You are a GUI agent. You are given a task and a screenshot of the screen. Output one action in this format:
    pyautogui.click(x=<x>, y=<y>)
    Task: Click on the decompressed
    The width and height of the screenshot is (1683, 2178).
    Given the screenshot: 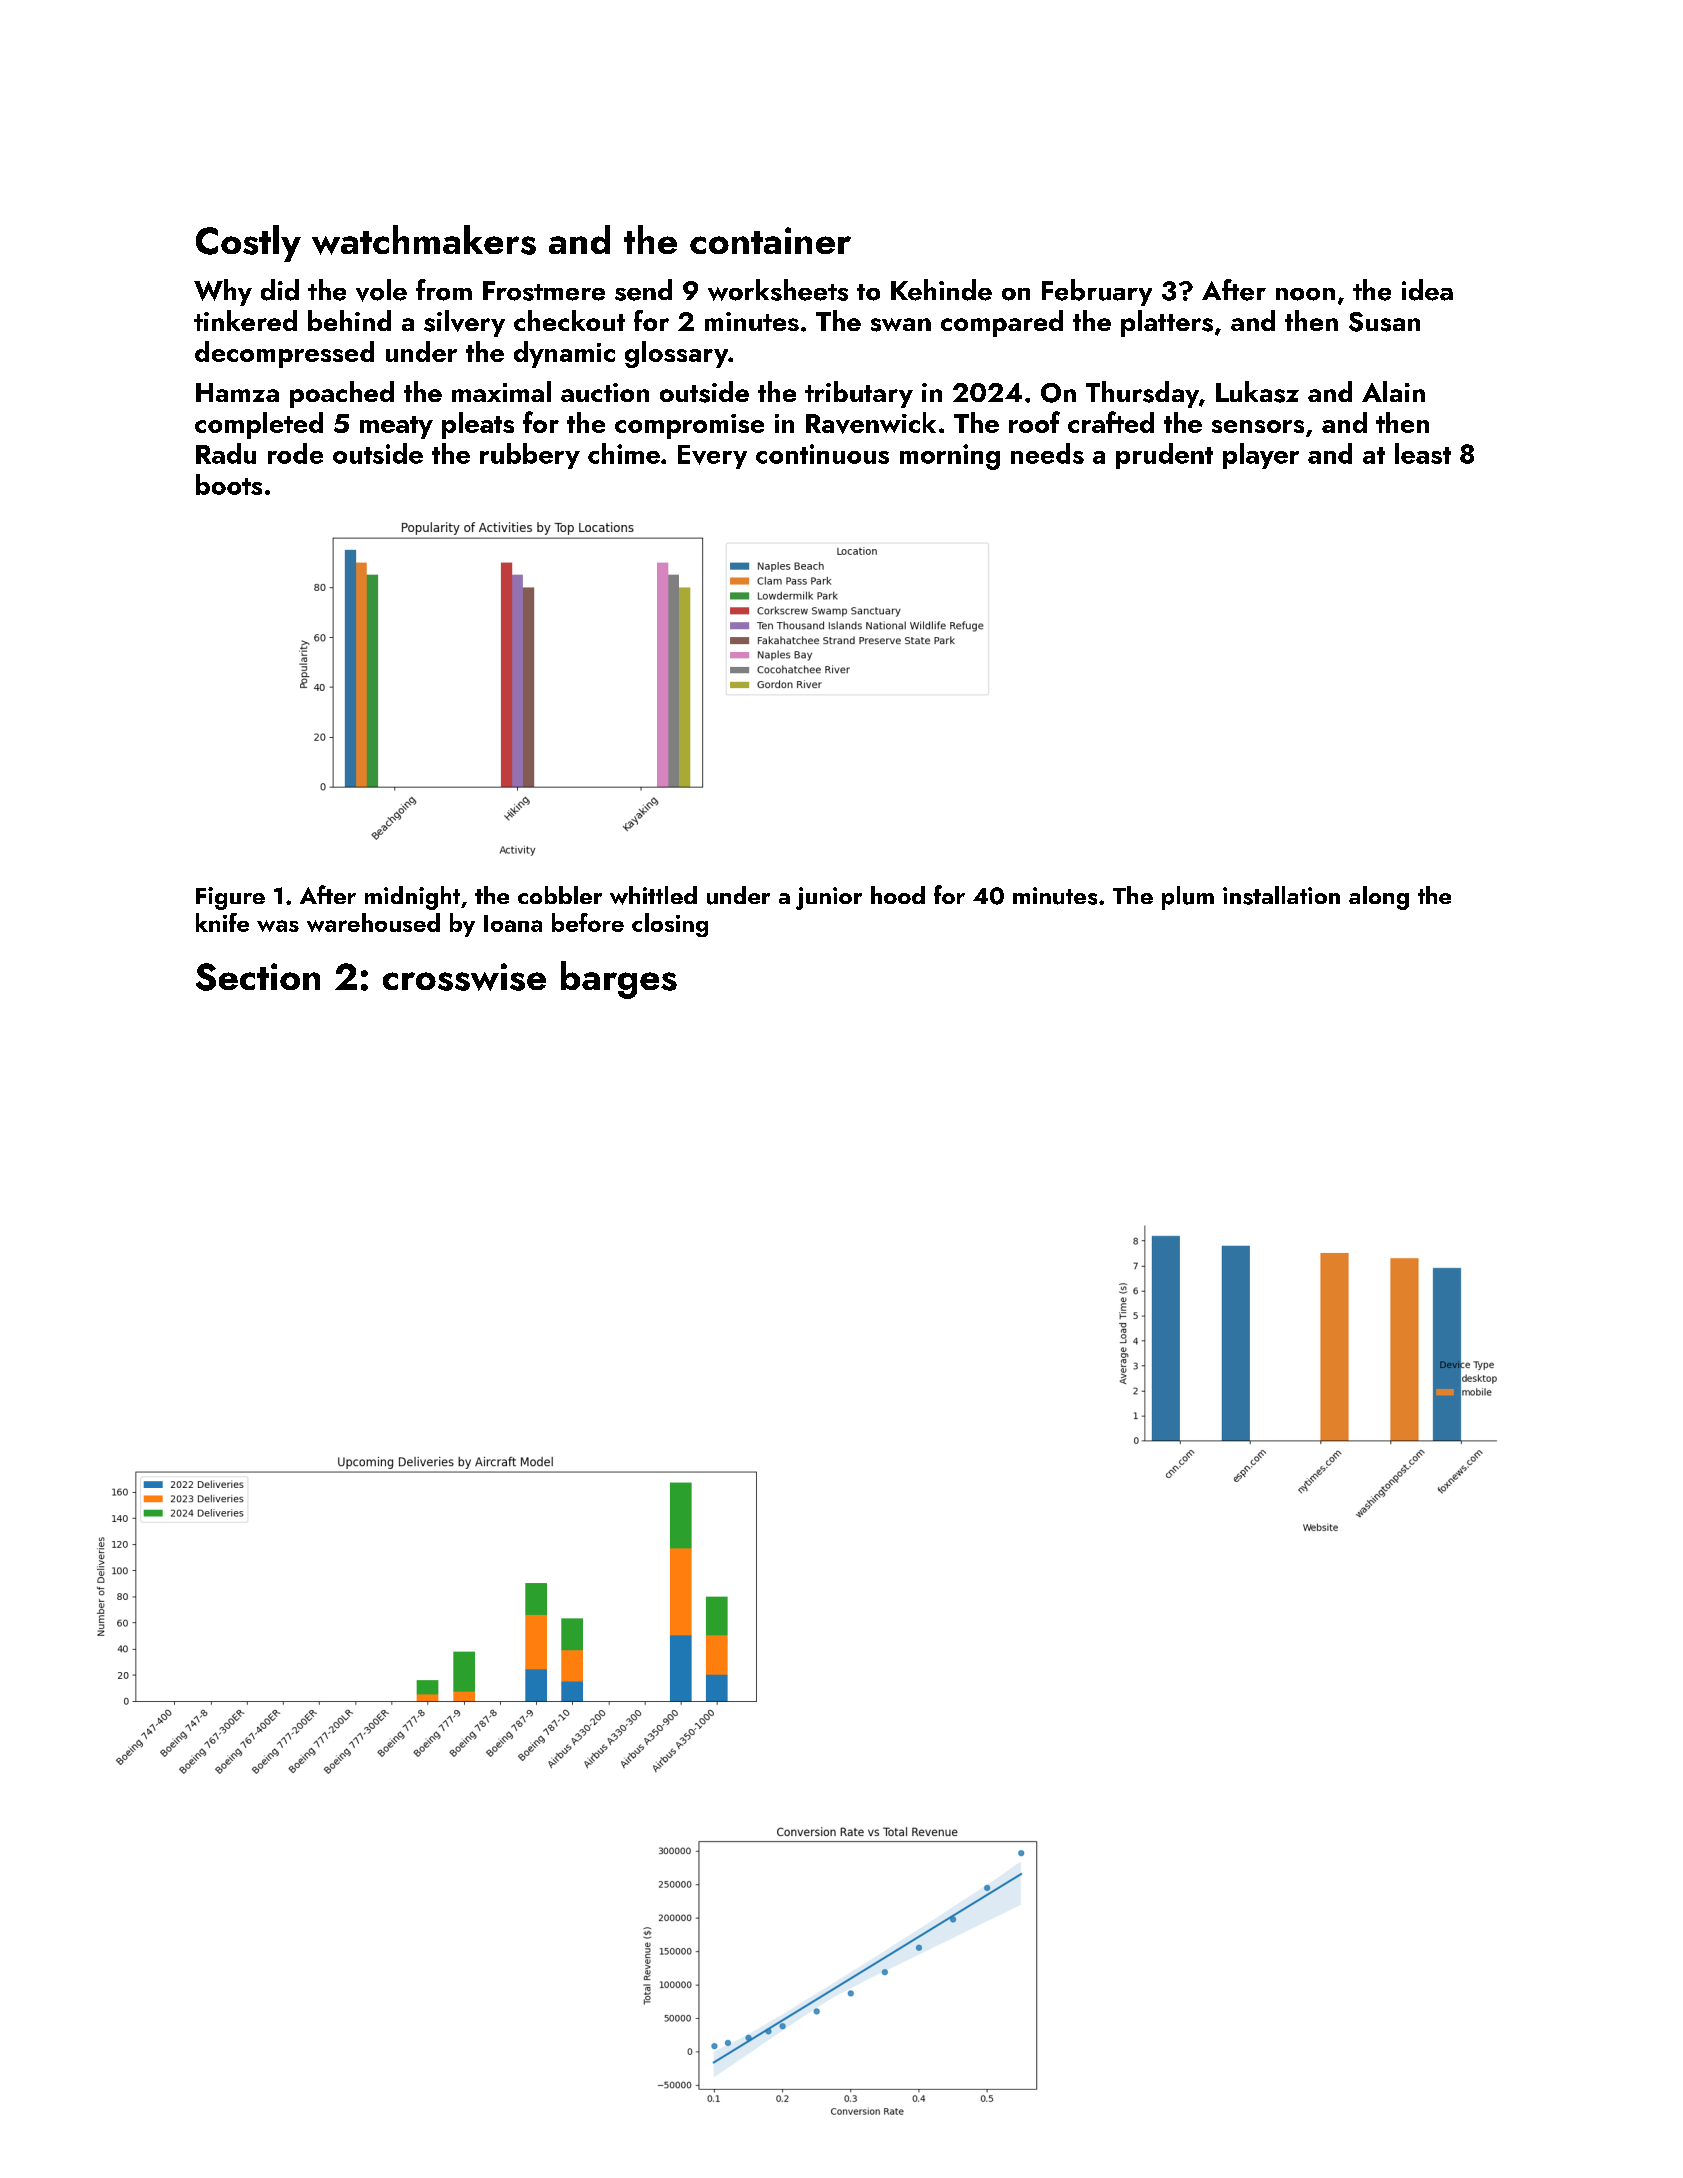 What is the action you would take?
    pyautogui.click(x=284, y=354)
